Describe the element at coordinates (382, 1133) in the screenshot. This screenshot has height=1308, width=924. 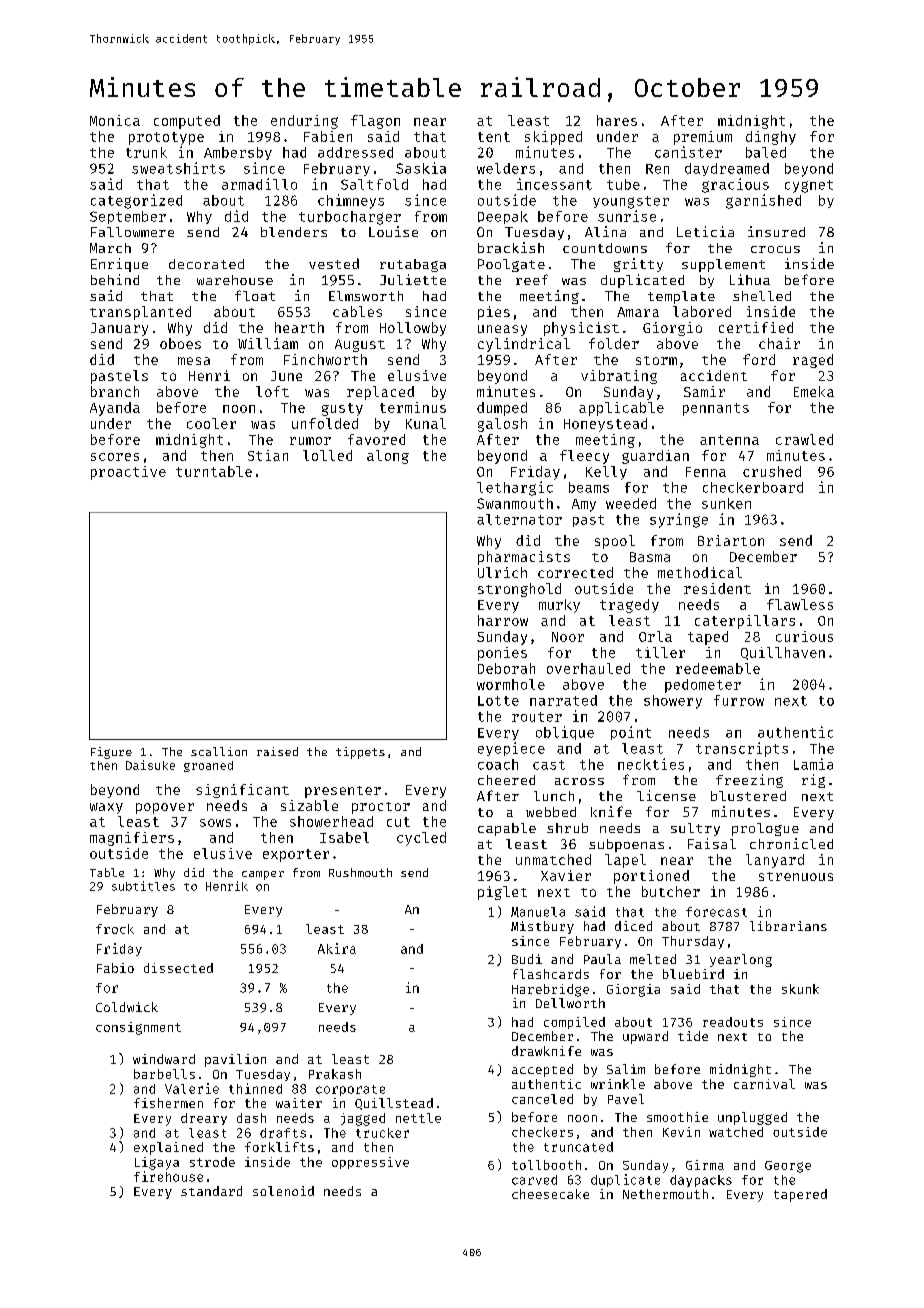
I see `trucker` at that location.
